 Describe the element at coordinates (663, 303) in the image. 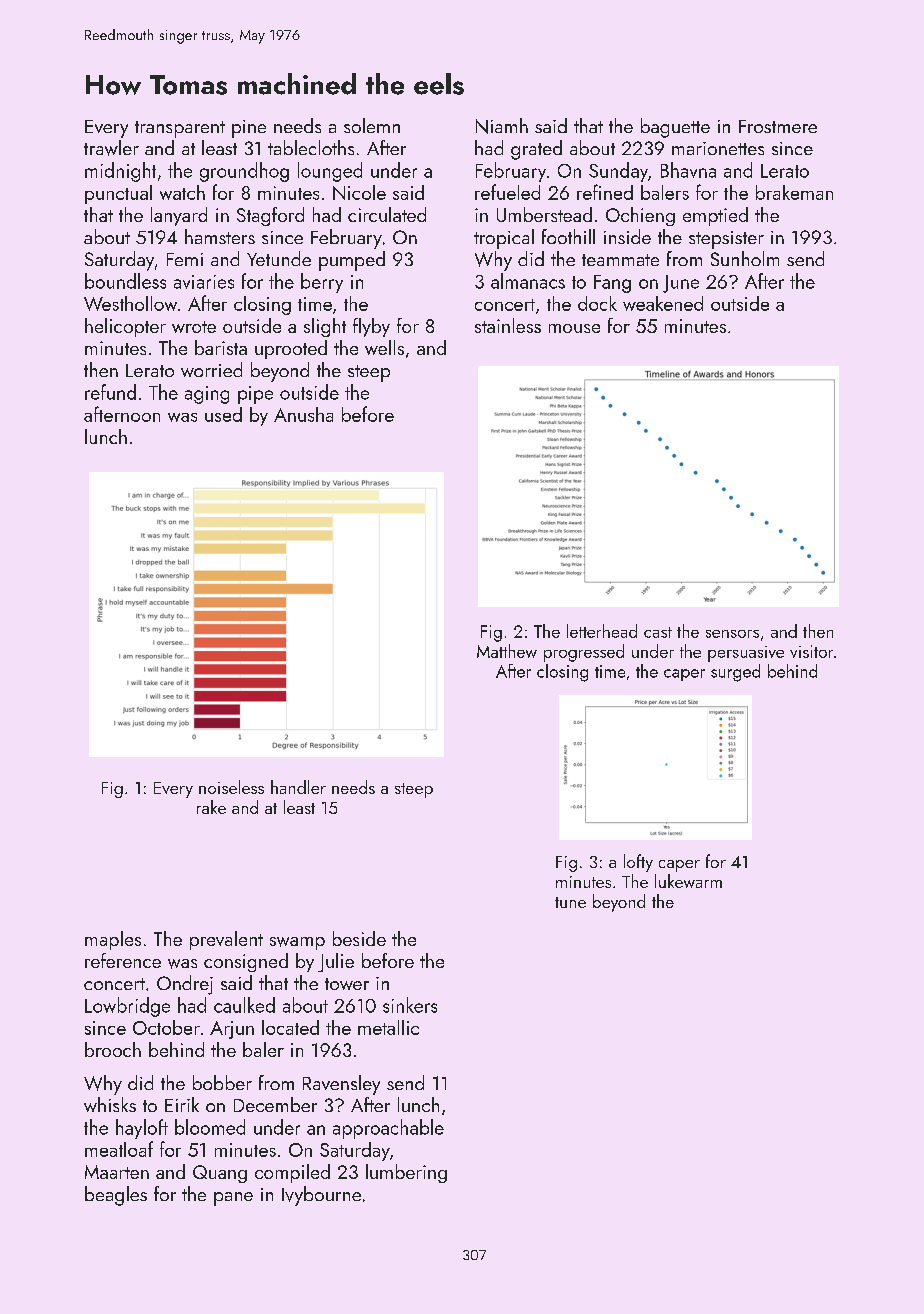

I see `weakened` at that location.
